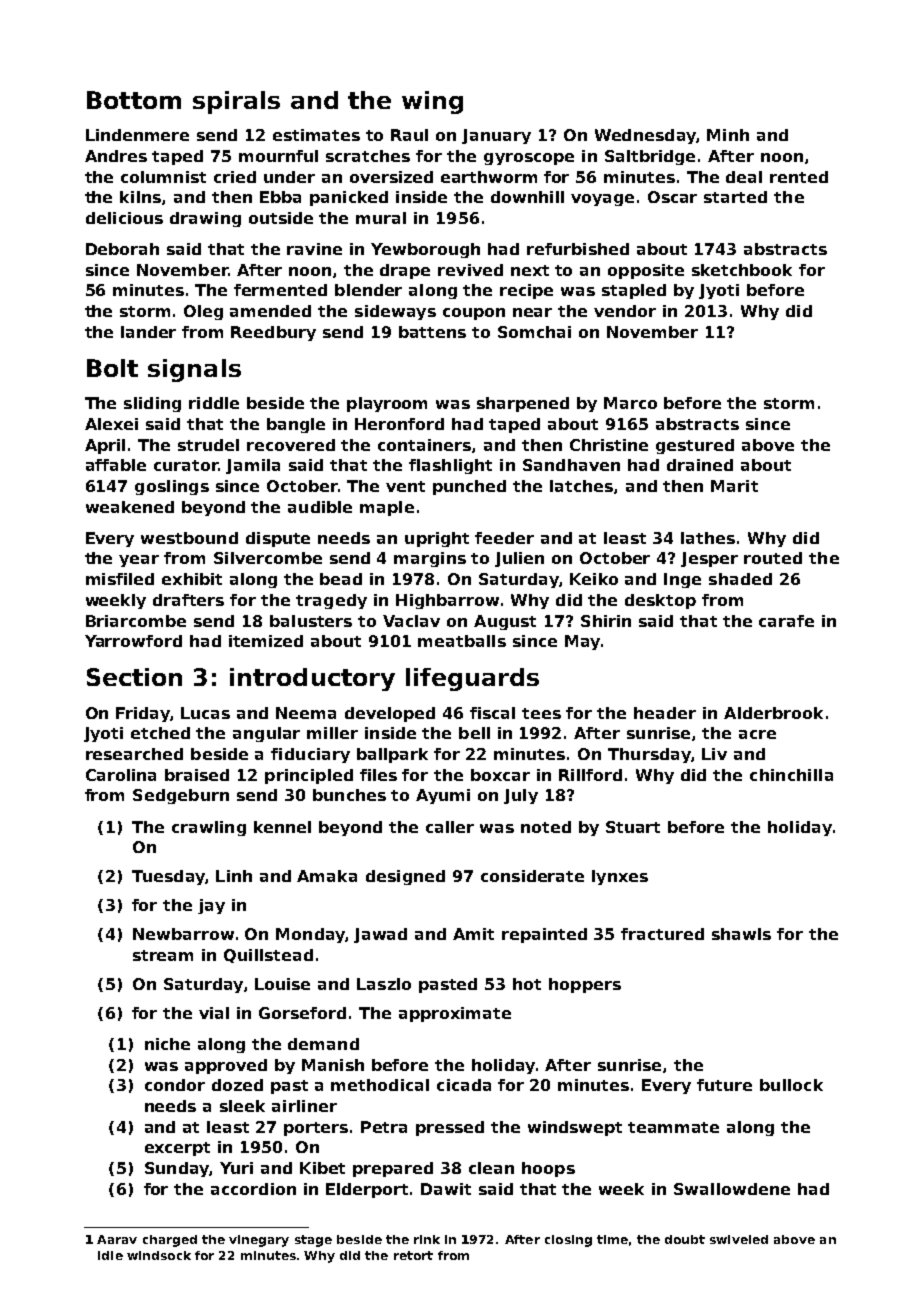  I want to click on cried, so click(235, 177).
